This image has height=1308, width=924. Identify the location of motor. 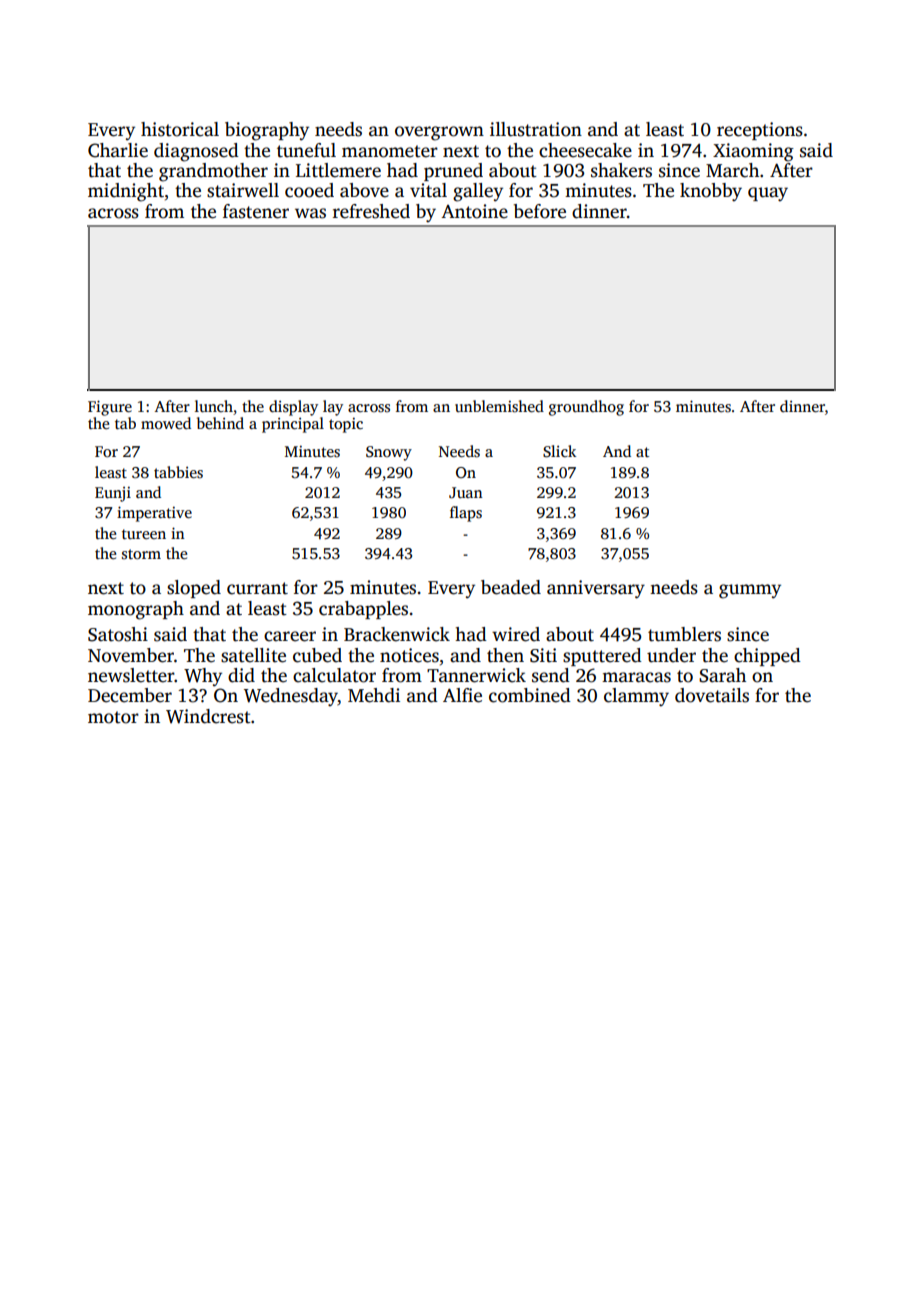
(113, 717).
